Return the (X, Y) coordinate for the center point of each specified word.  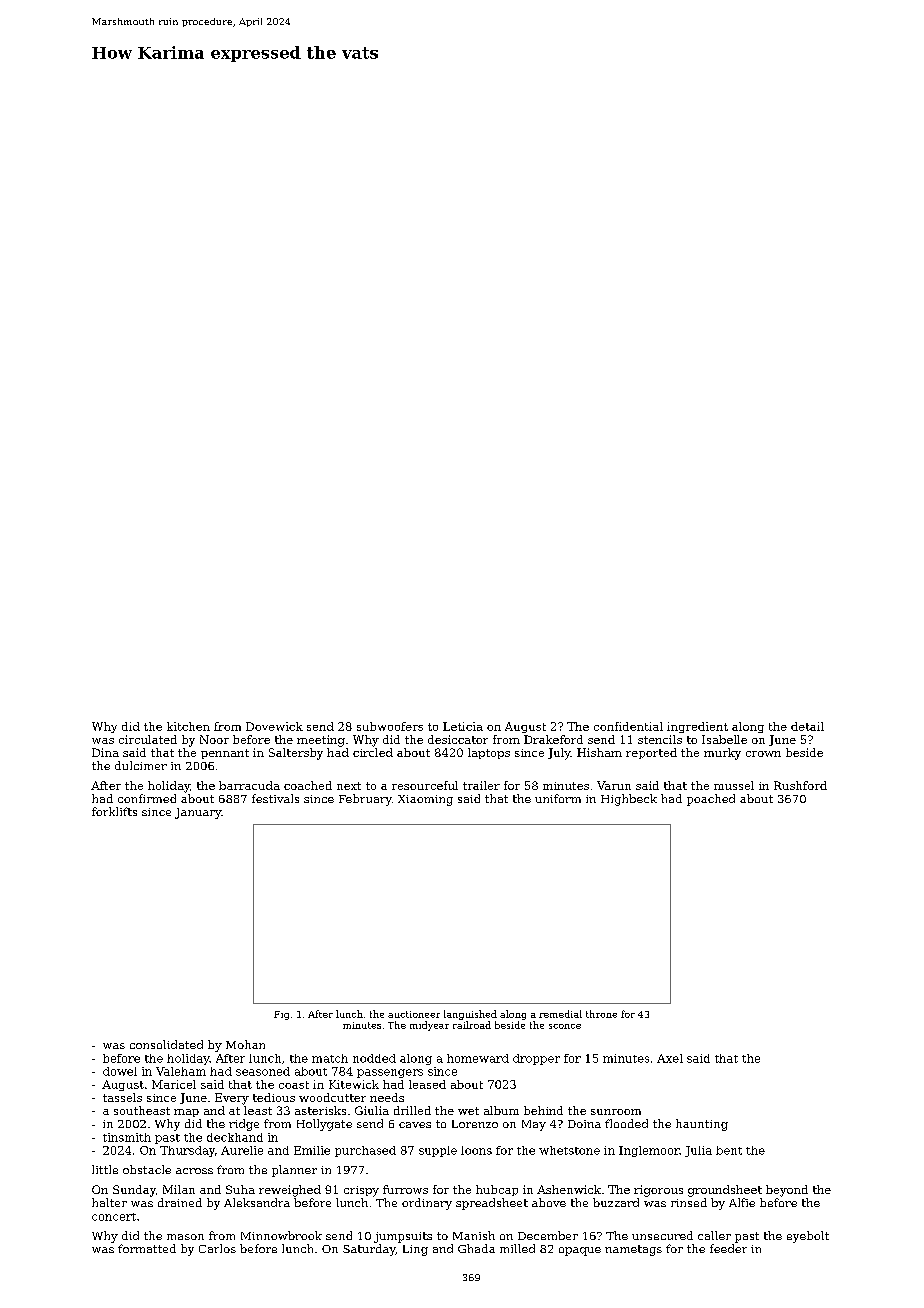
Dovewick (274, 726)
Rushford (800, 785)
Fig (281, 1015)
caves (415, 1125)
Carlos (217, 1248)
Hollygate (324, 1125)
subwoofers (390, 726)
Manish (474, 1235)
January (198, 813)
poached (711, 800)
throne (601, 1014)
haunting (702, 1125)
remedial (560, 1014)
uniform (558, 798)
